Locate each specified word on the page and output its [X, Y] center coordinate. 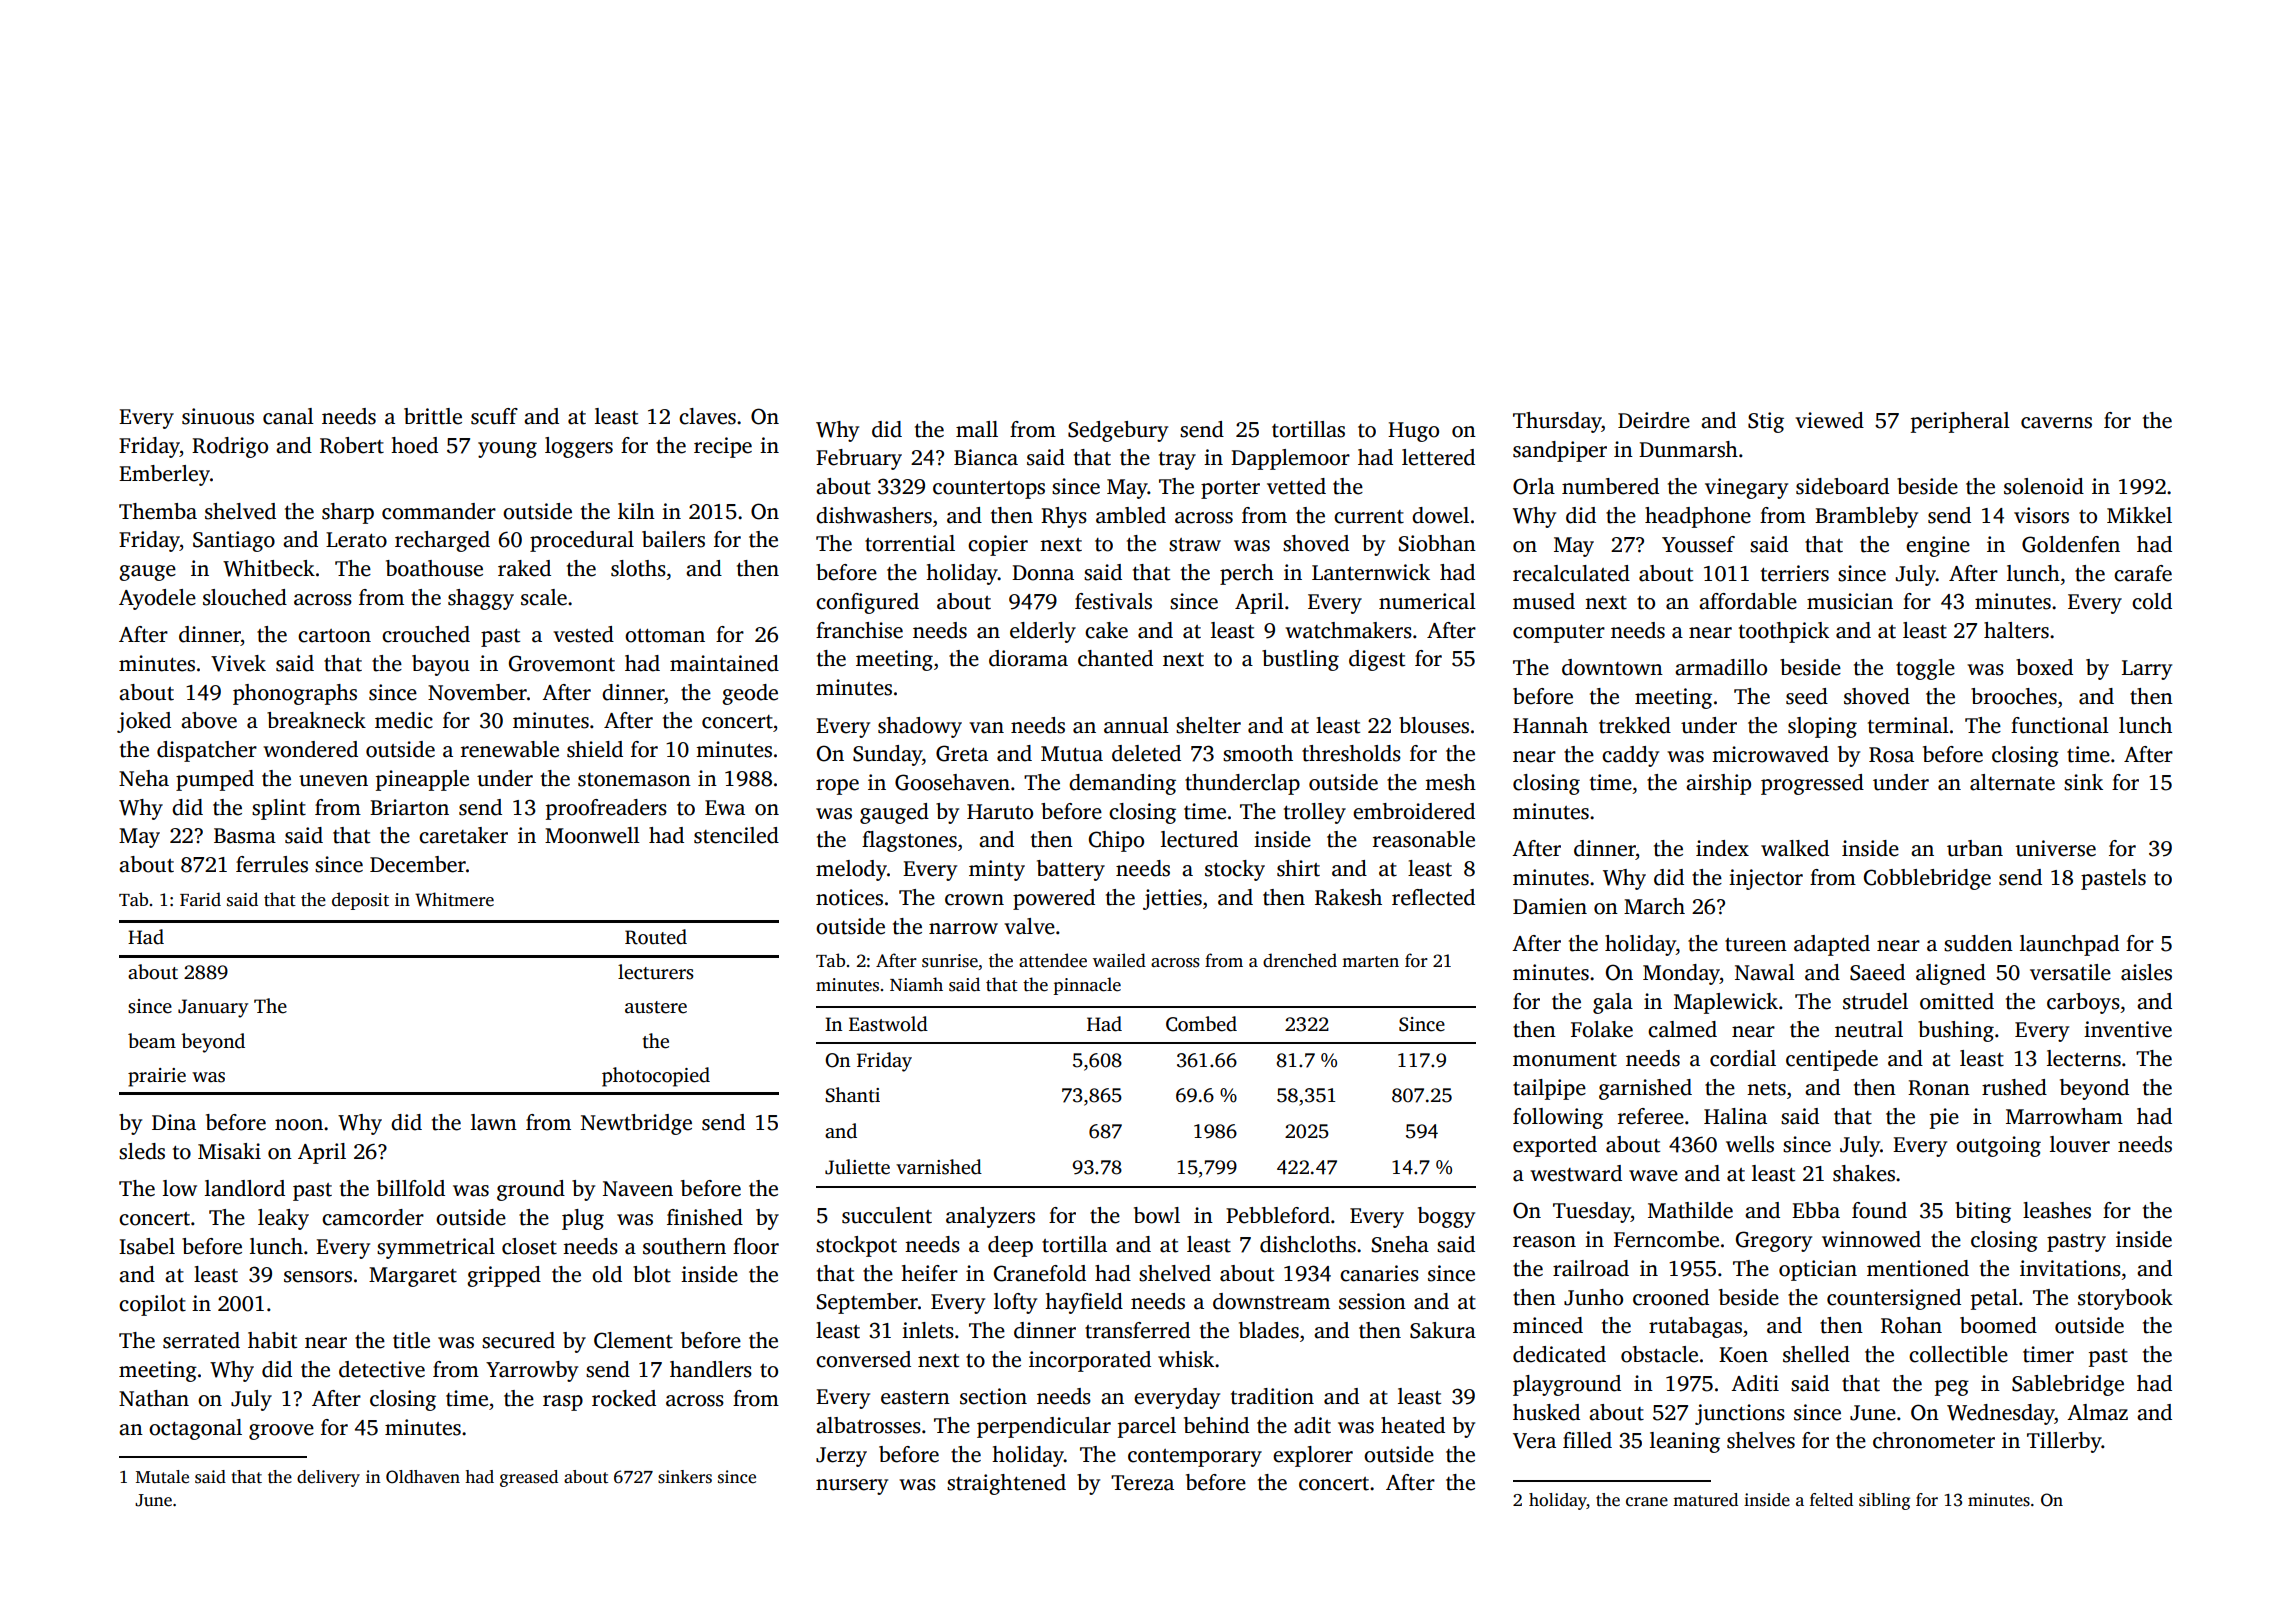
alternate [2012, 782]
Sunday [887, 755]
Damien [1550, 906]
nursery [852, 1487]
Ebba [1816, 1210]
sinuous [218, 416]
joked [144, 722]
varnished [939, 1167]
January [213, 1008]
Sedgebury [1118, 431]
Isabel [147, 1246]
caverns [2056, 423]
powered [1054, 899]
